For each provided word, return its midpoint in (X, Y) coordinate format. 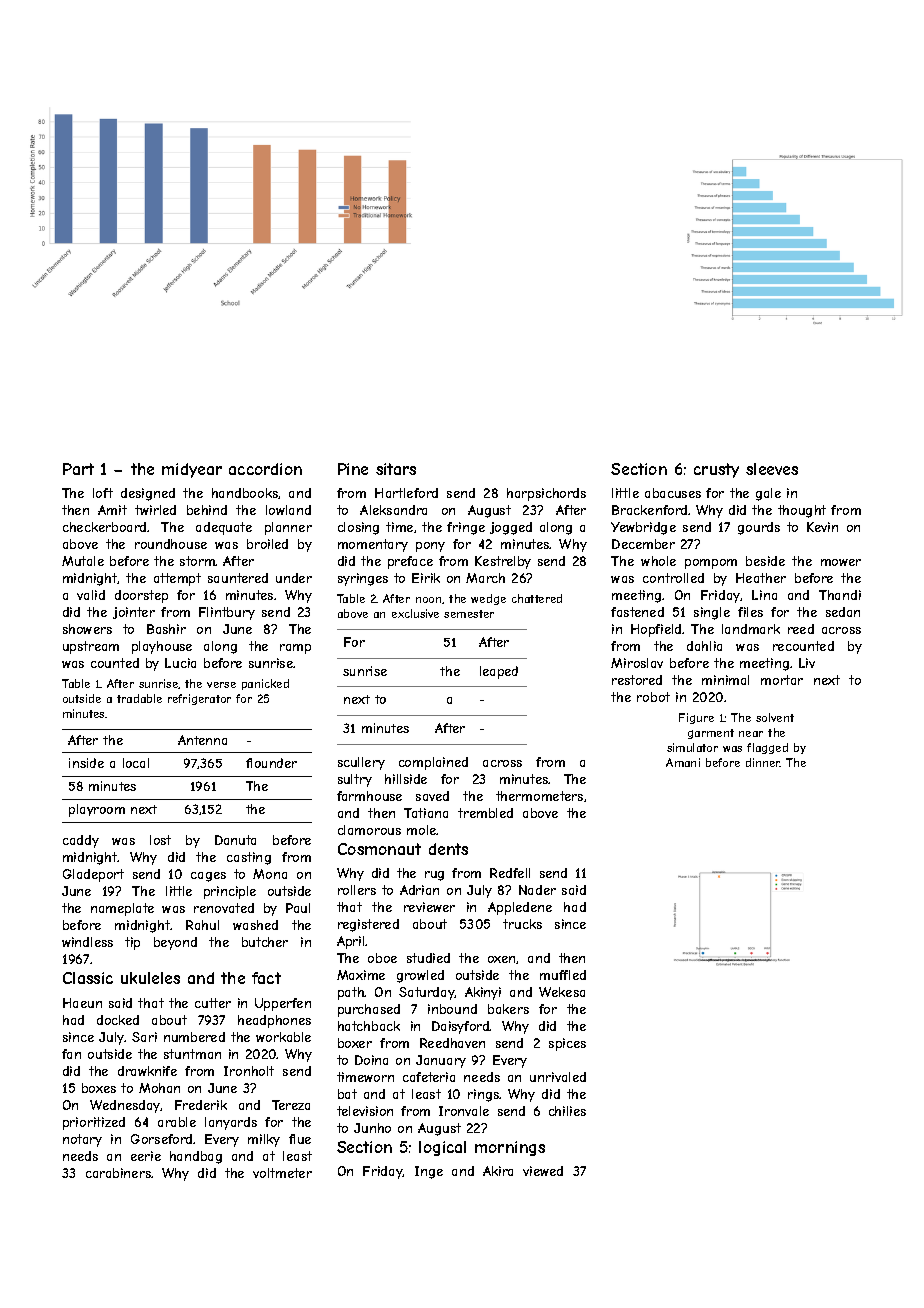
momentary (373, 545)
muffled (563, 975)
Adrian (419, 890)
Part (78, 469)
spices (567, 1044)
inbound (452, 1009)
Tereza (291, 1105)
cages (208, 877)
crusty (716, 470)
